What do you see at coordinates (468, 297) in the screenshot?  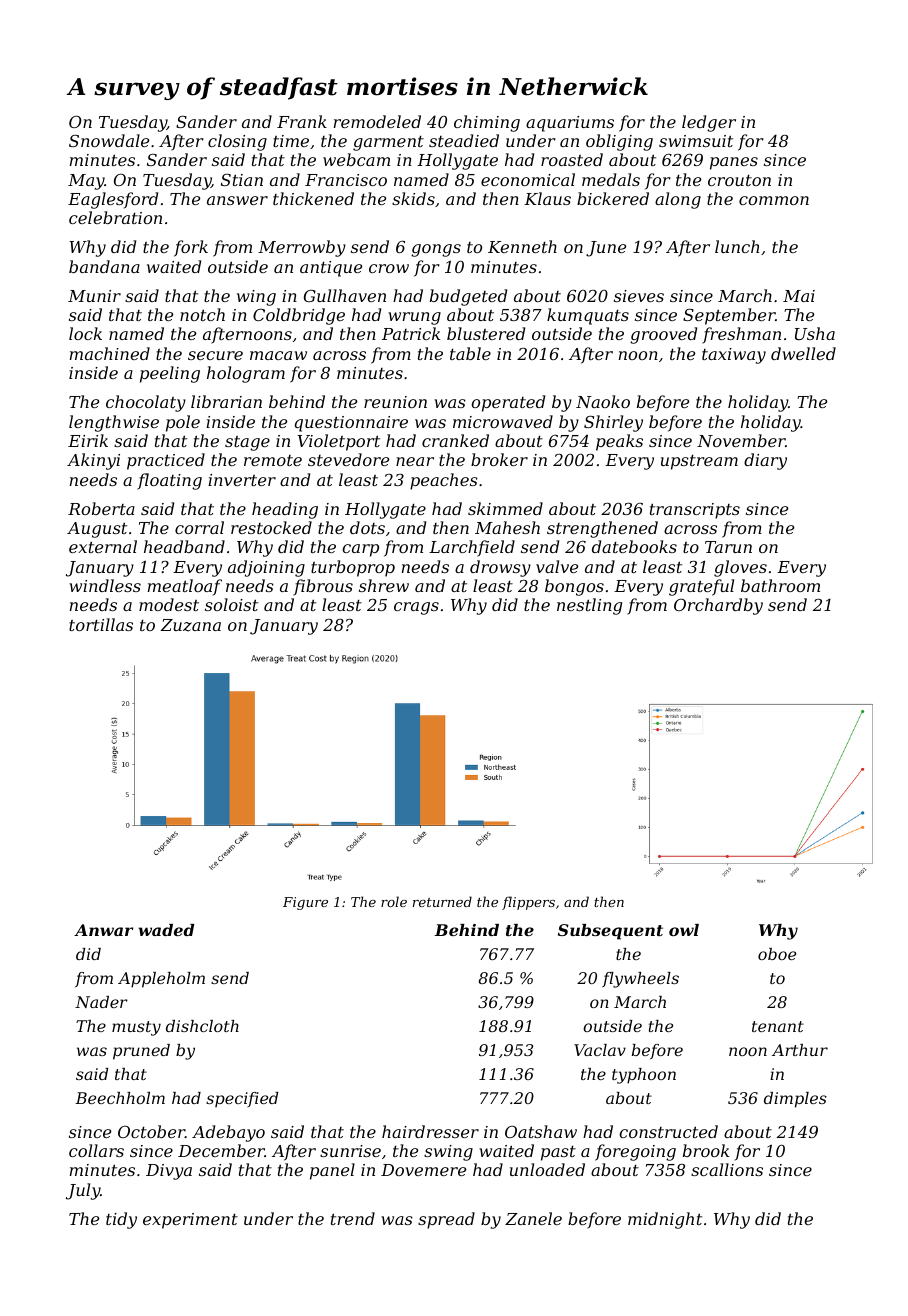 I see `budgeted` at bounding box center [468, 297].
